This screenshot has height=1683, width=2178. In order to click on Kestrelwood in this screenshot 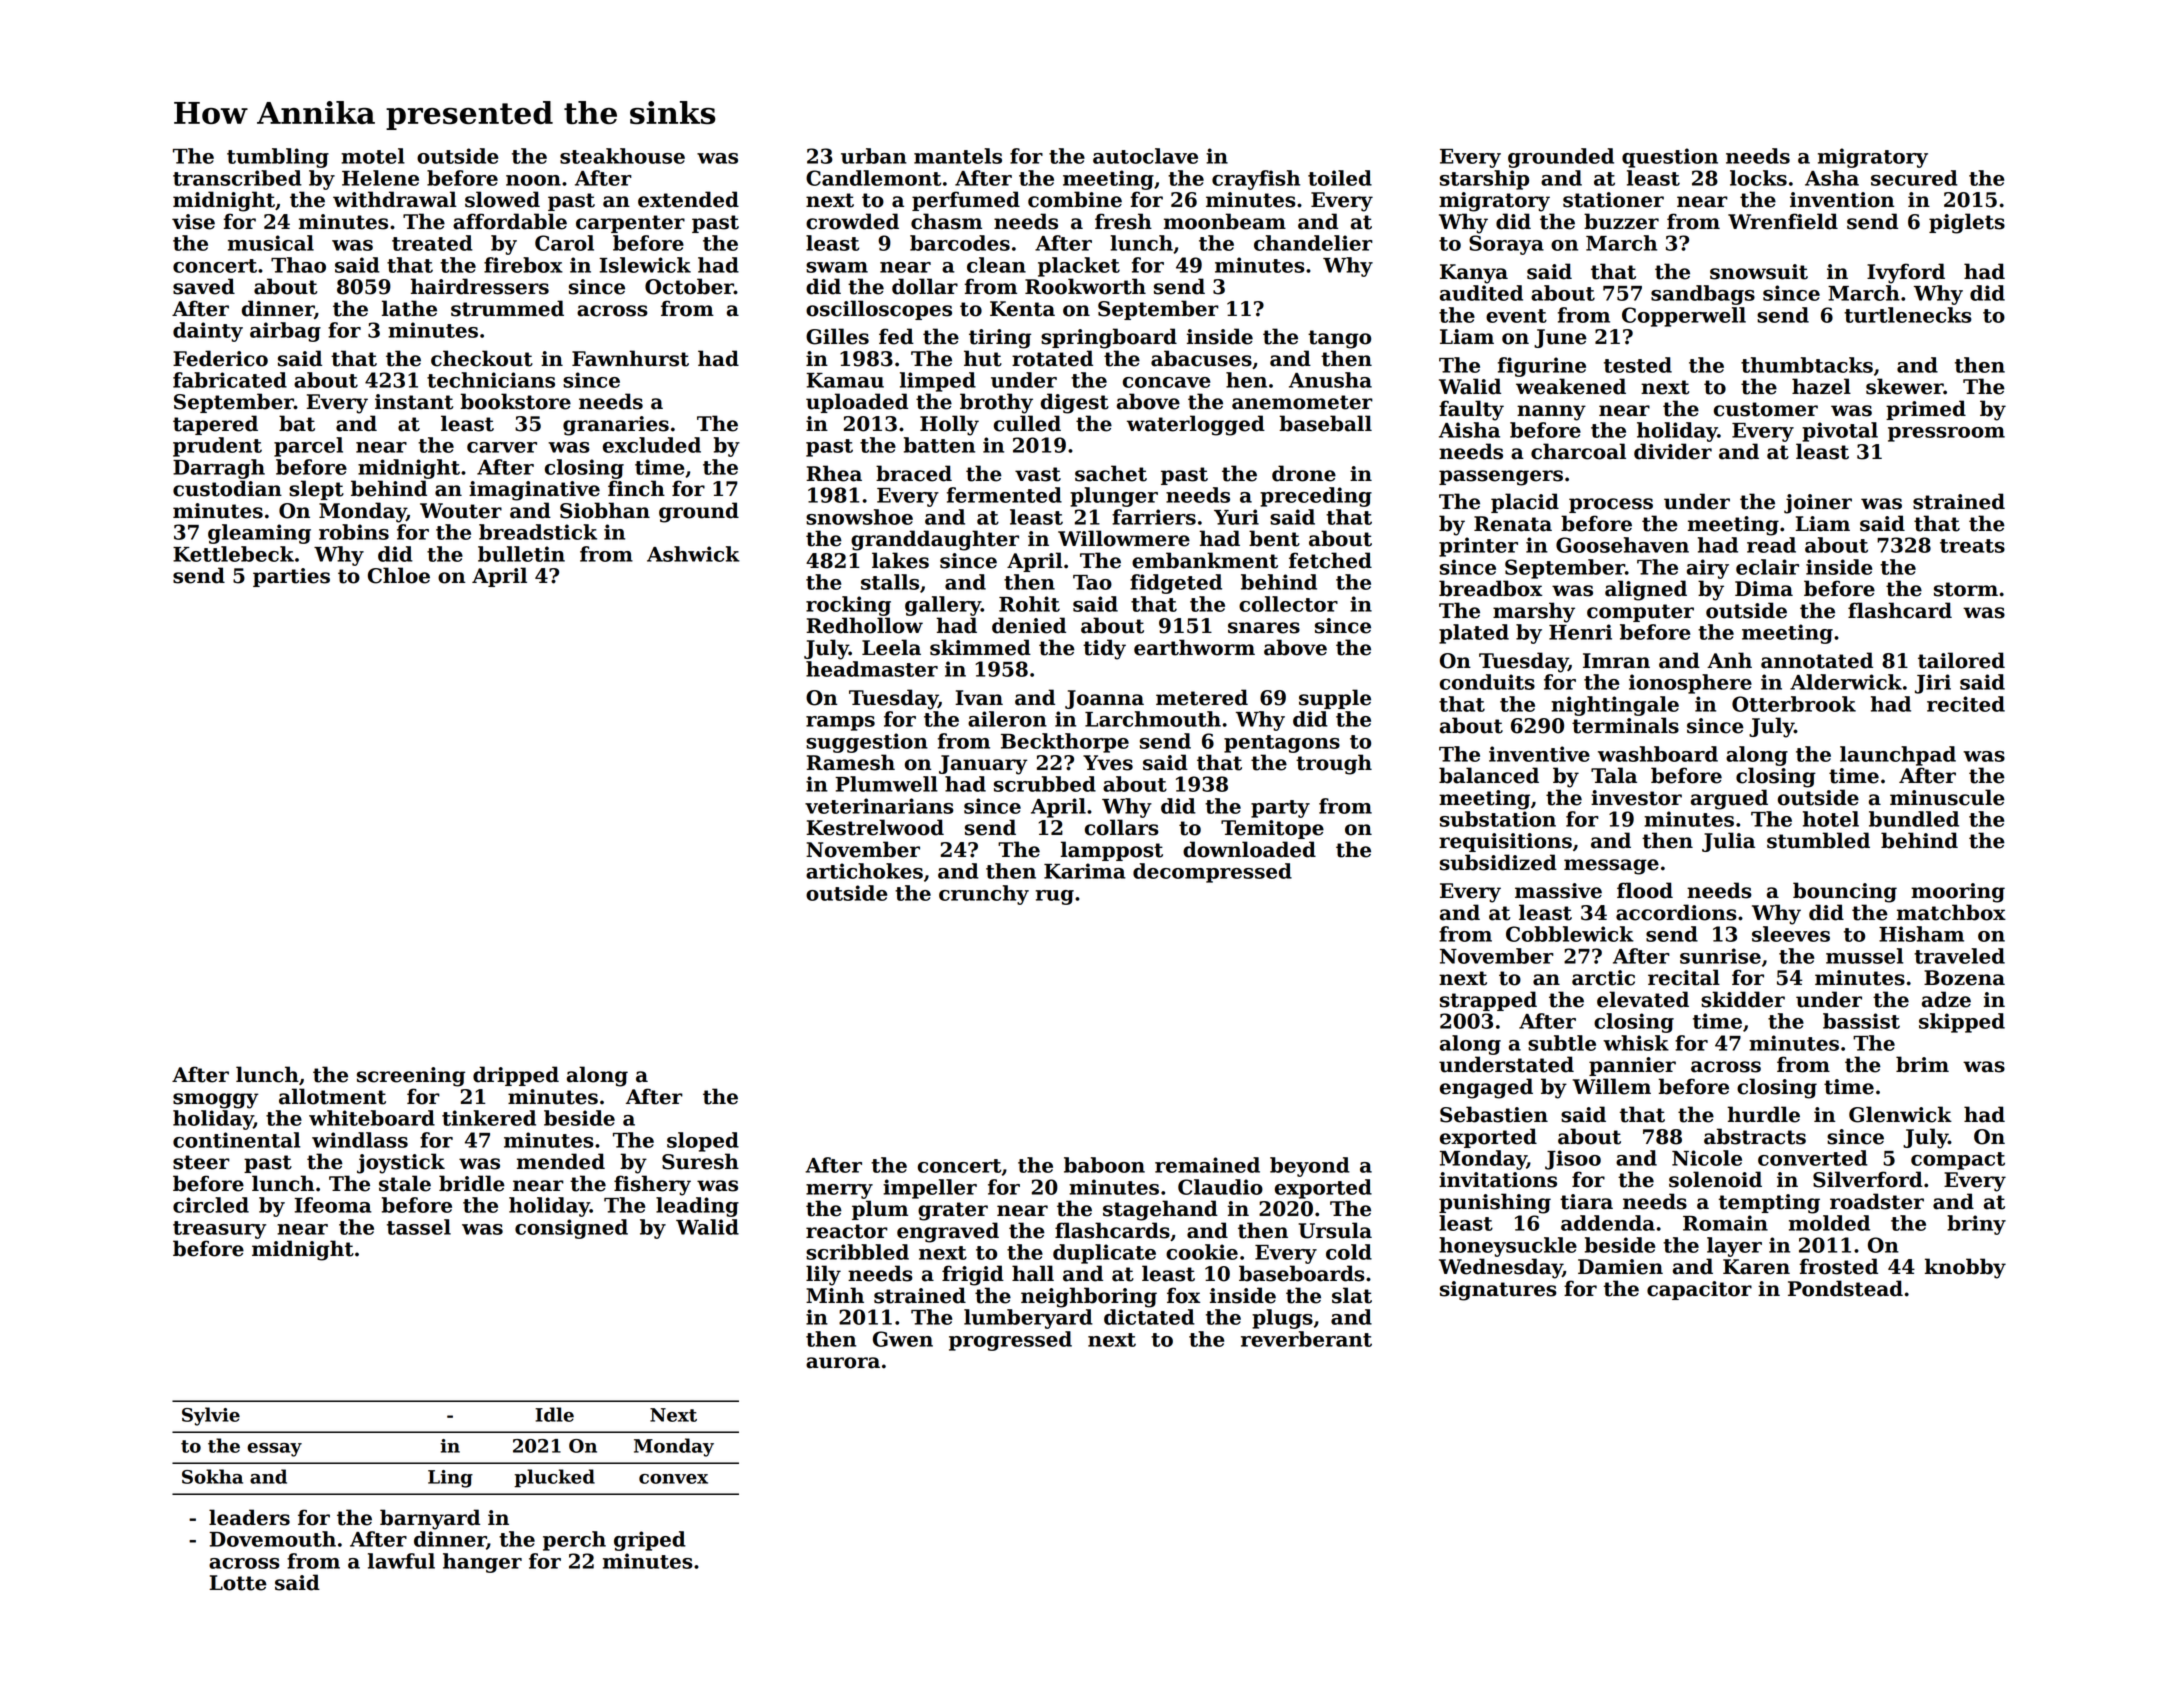, I will do `click(875, 827)`.
